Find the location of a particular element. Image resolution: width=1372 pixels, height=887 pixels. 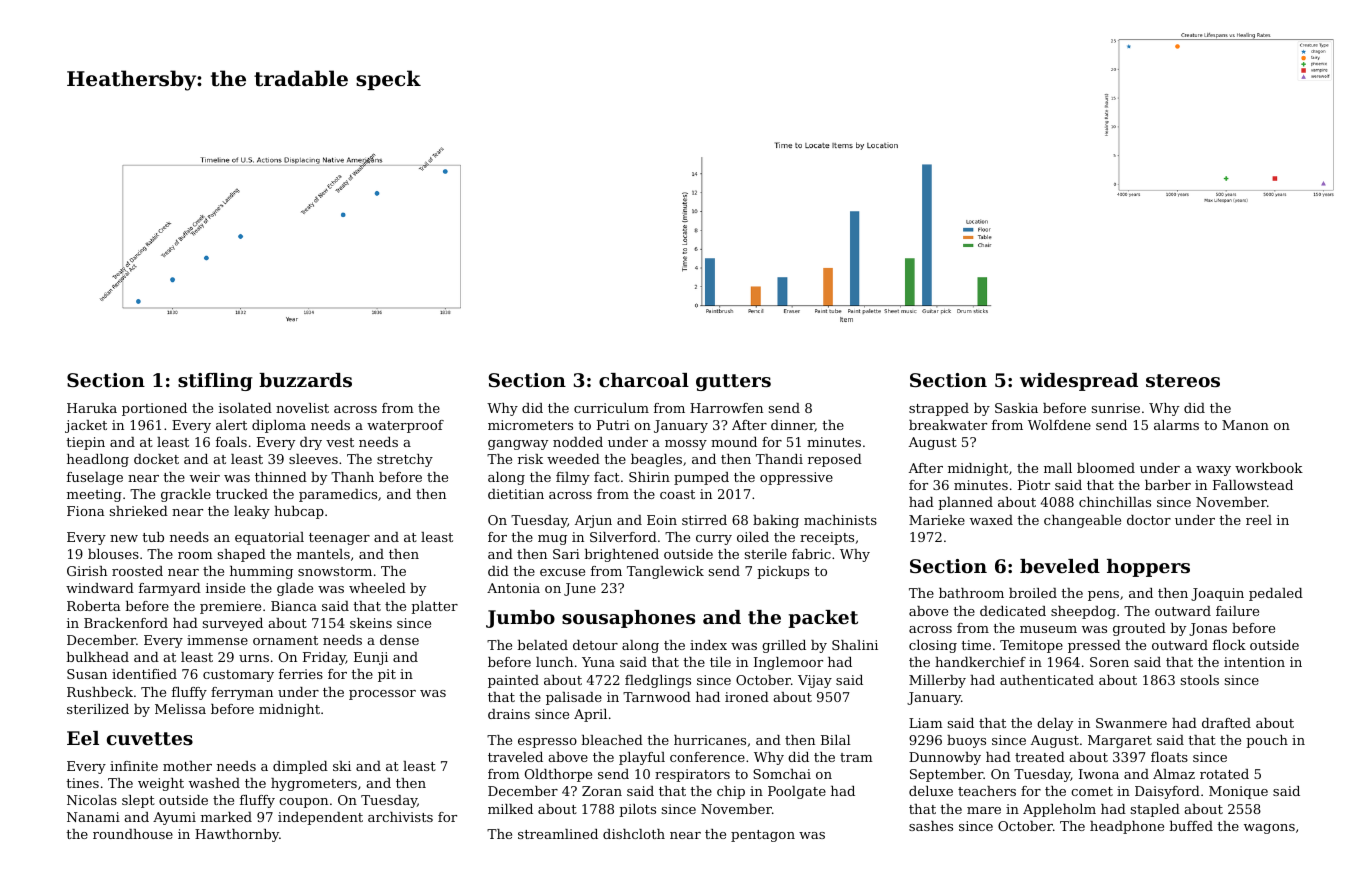

buzzards is located at coordinates (305, 380).
